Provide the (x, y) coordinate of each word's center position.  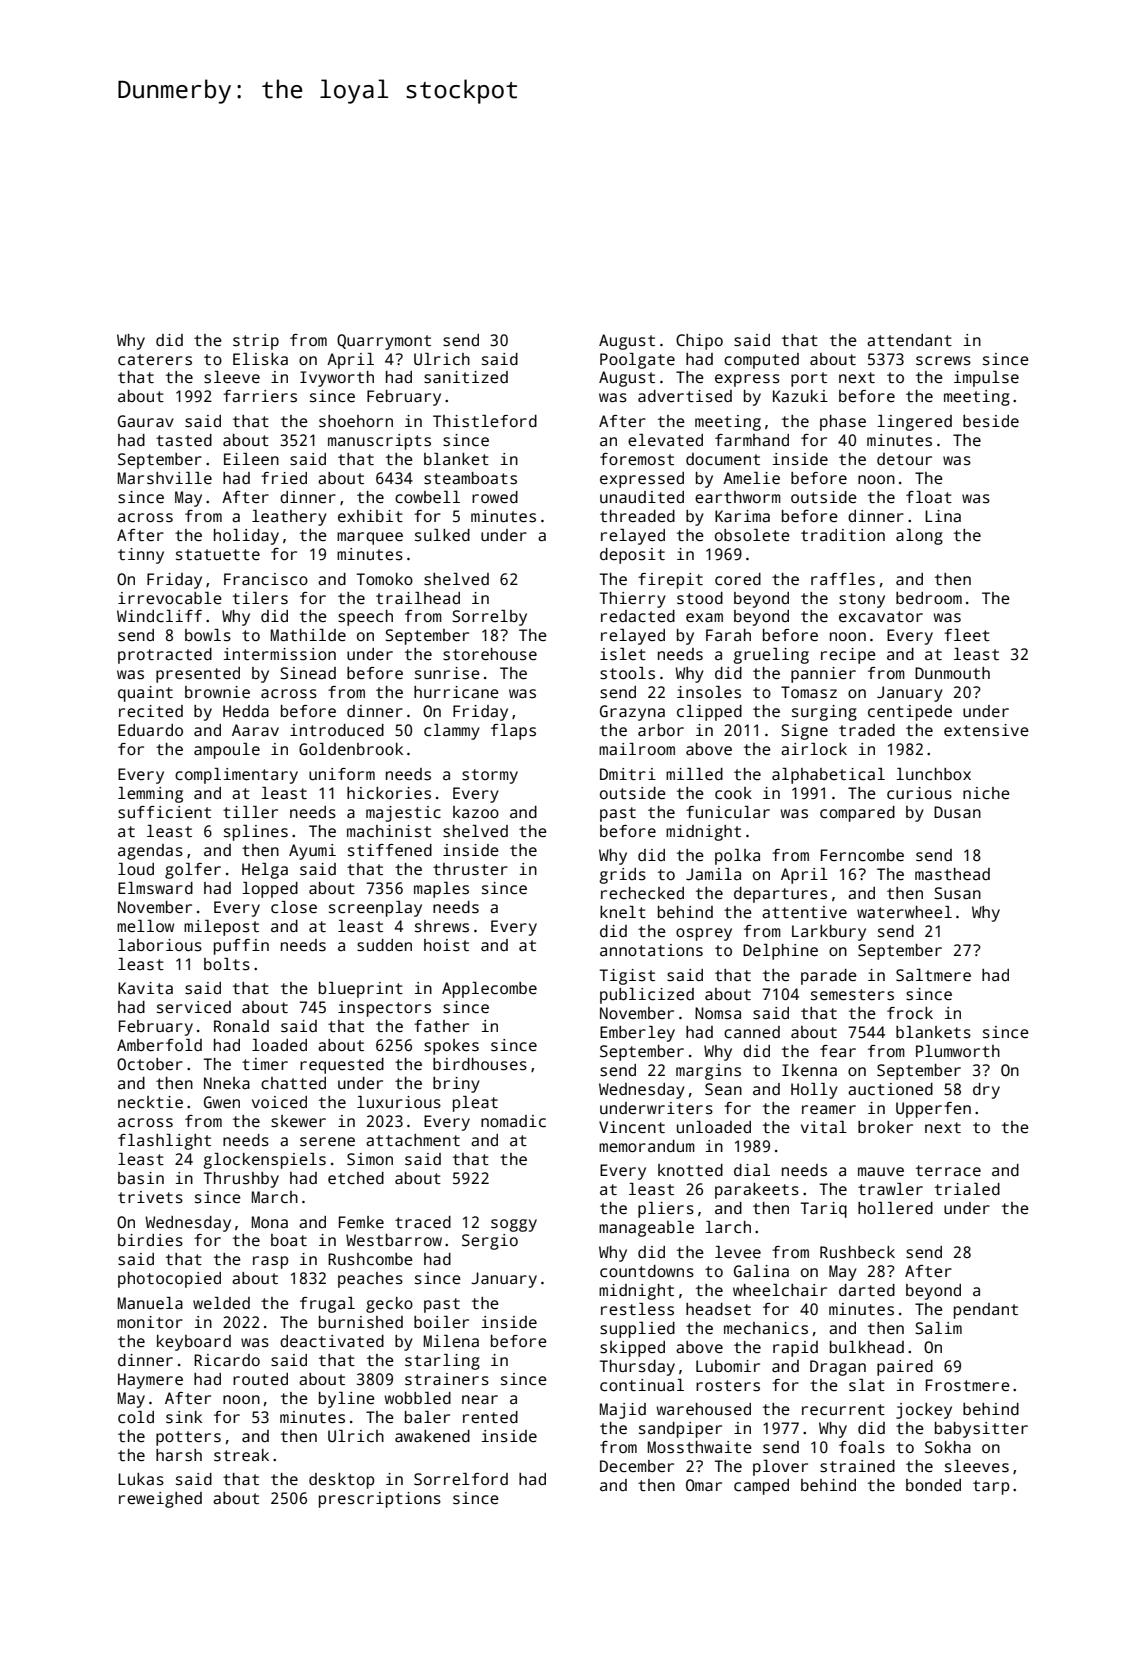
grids (622, 876)
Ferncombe (862, 855)
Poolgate (637, 361)
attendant (909, 340)
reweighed (160, 1500)
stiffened (390, 850)
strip (256, 342)
